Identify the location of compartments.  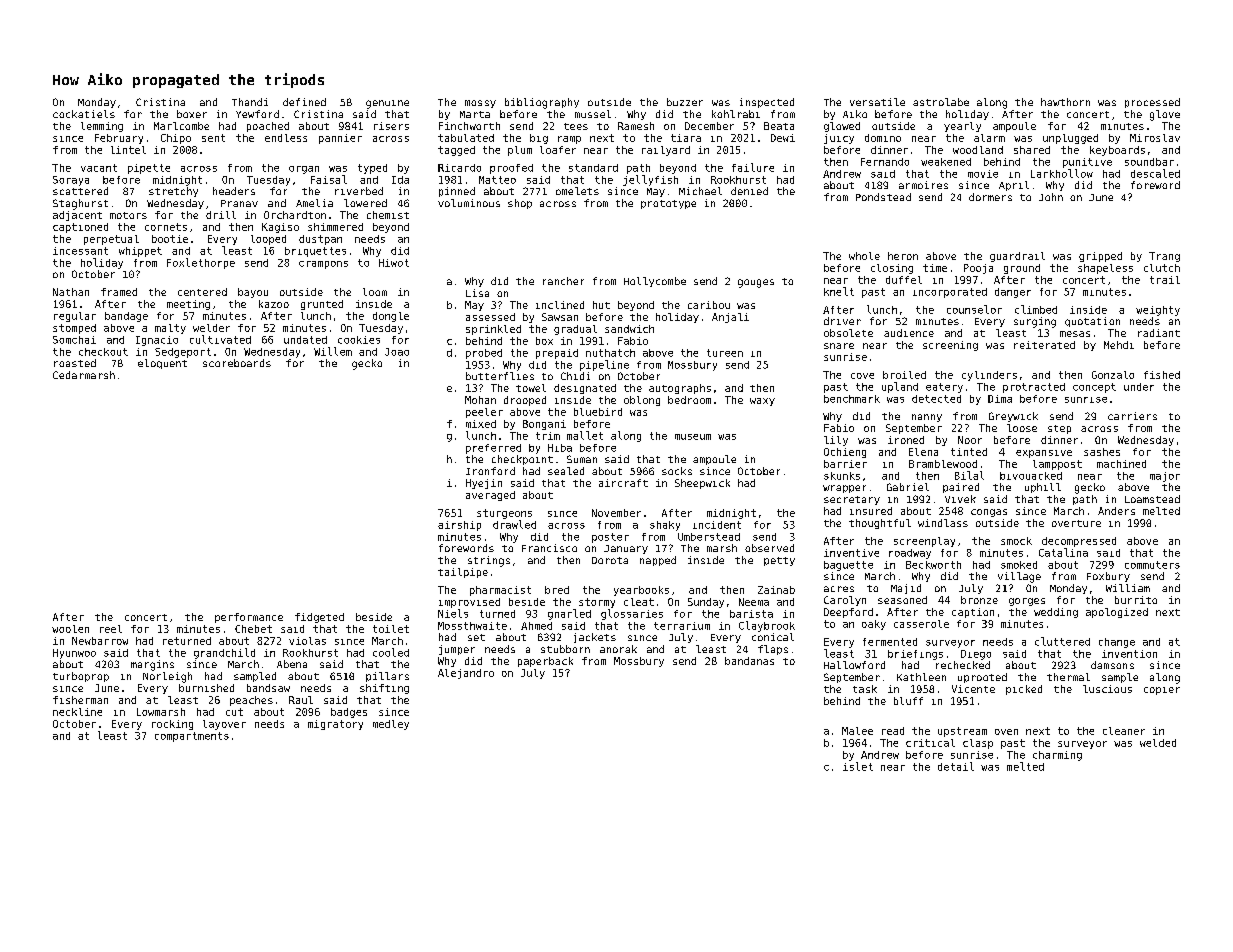
(192, 737).
